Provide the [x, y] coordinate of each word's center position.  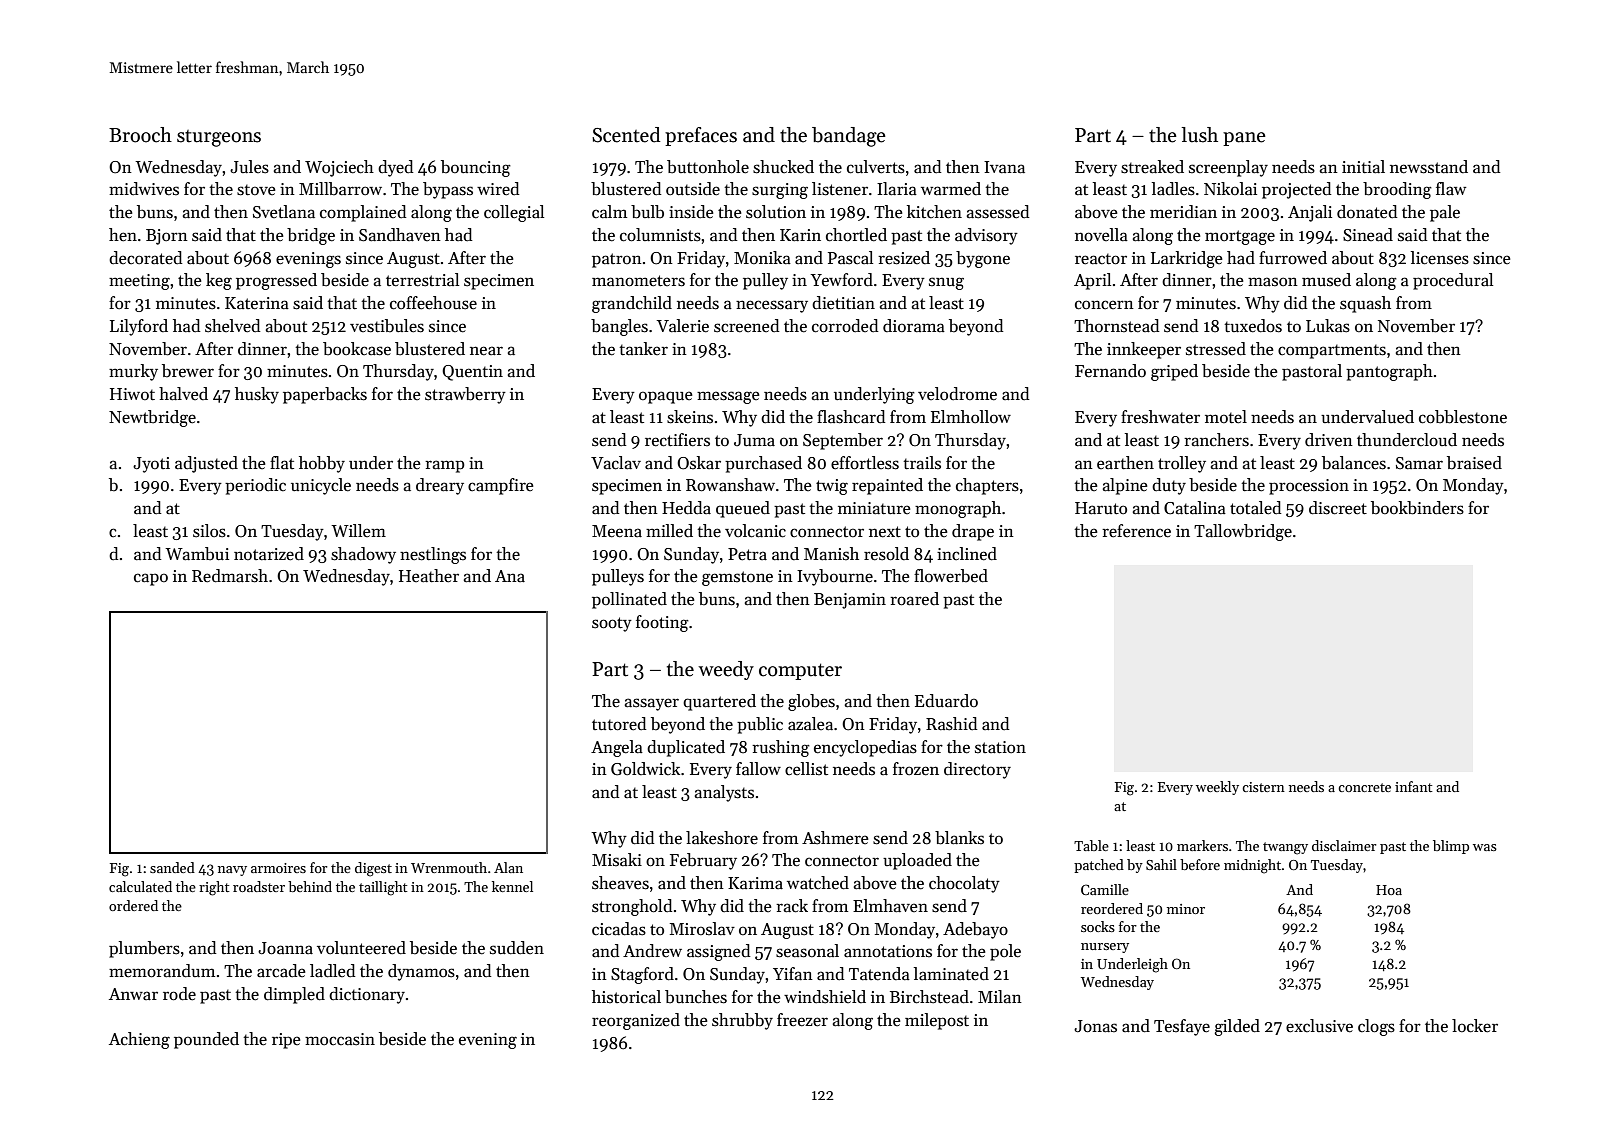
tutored [619, 724]
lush [1200, 135]
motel [1226, 417]
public [760, 725]
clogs [1376, 1027]
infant [1414, 786]
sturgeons [219, 138]
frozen [916, 769]
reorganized [636, 1021]
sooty [612, 624]
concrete [1364, 787]
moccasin [340, 1039]
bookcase [357, 349]
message [728, 397]
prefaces [701, 136]
